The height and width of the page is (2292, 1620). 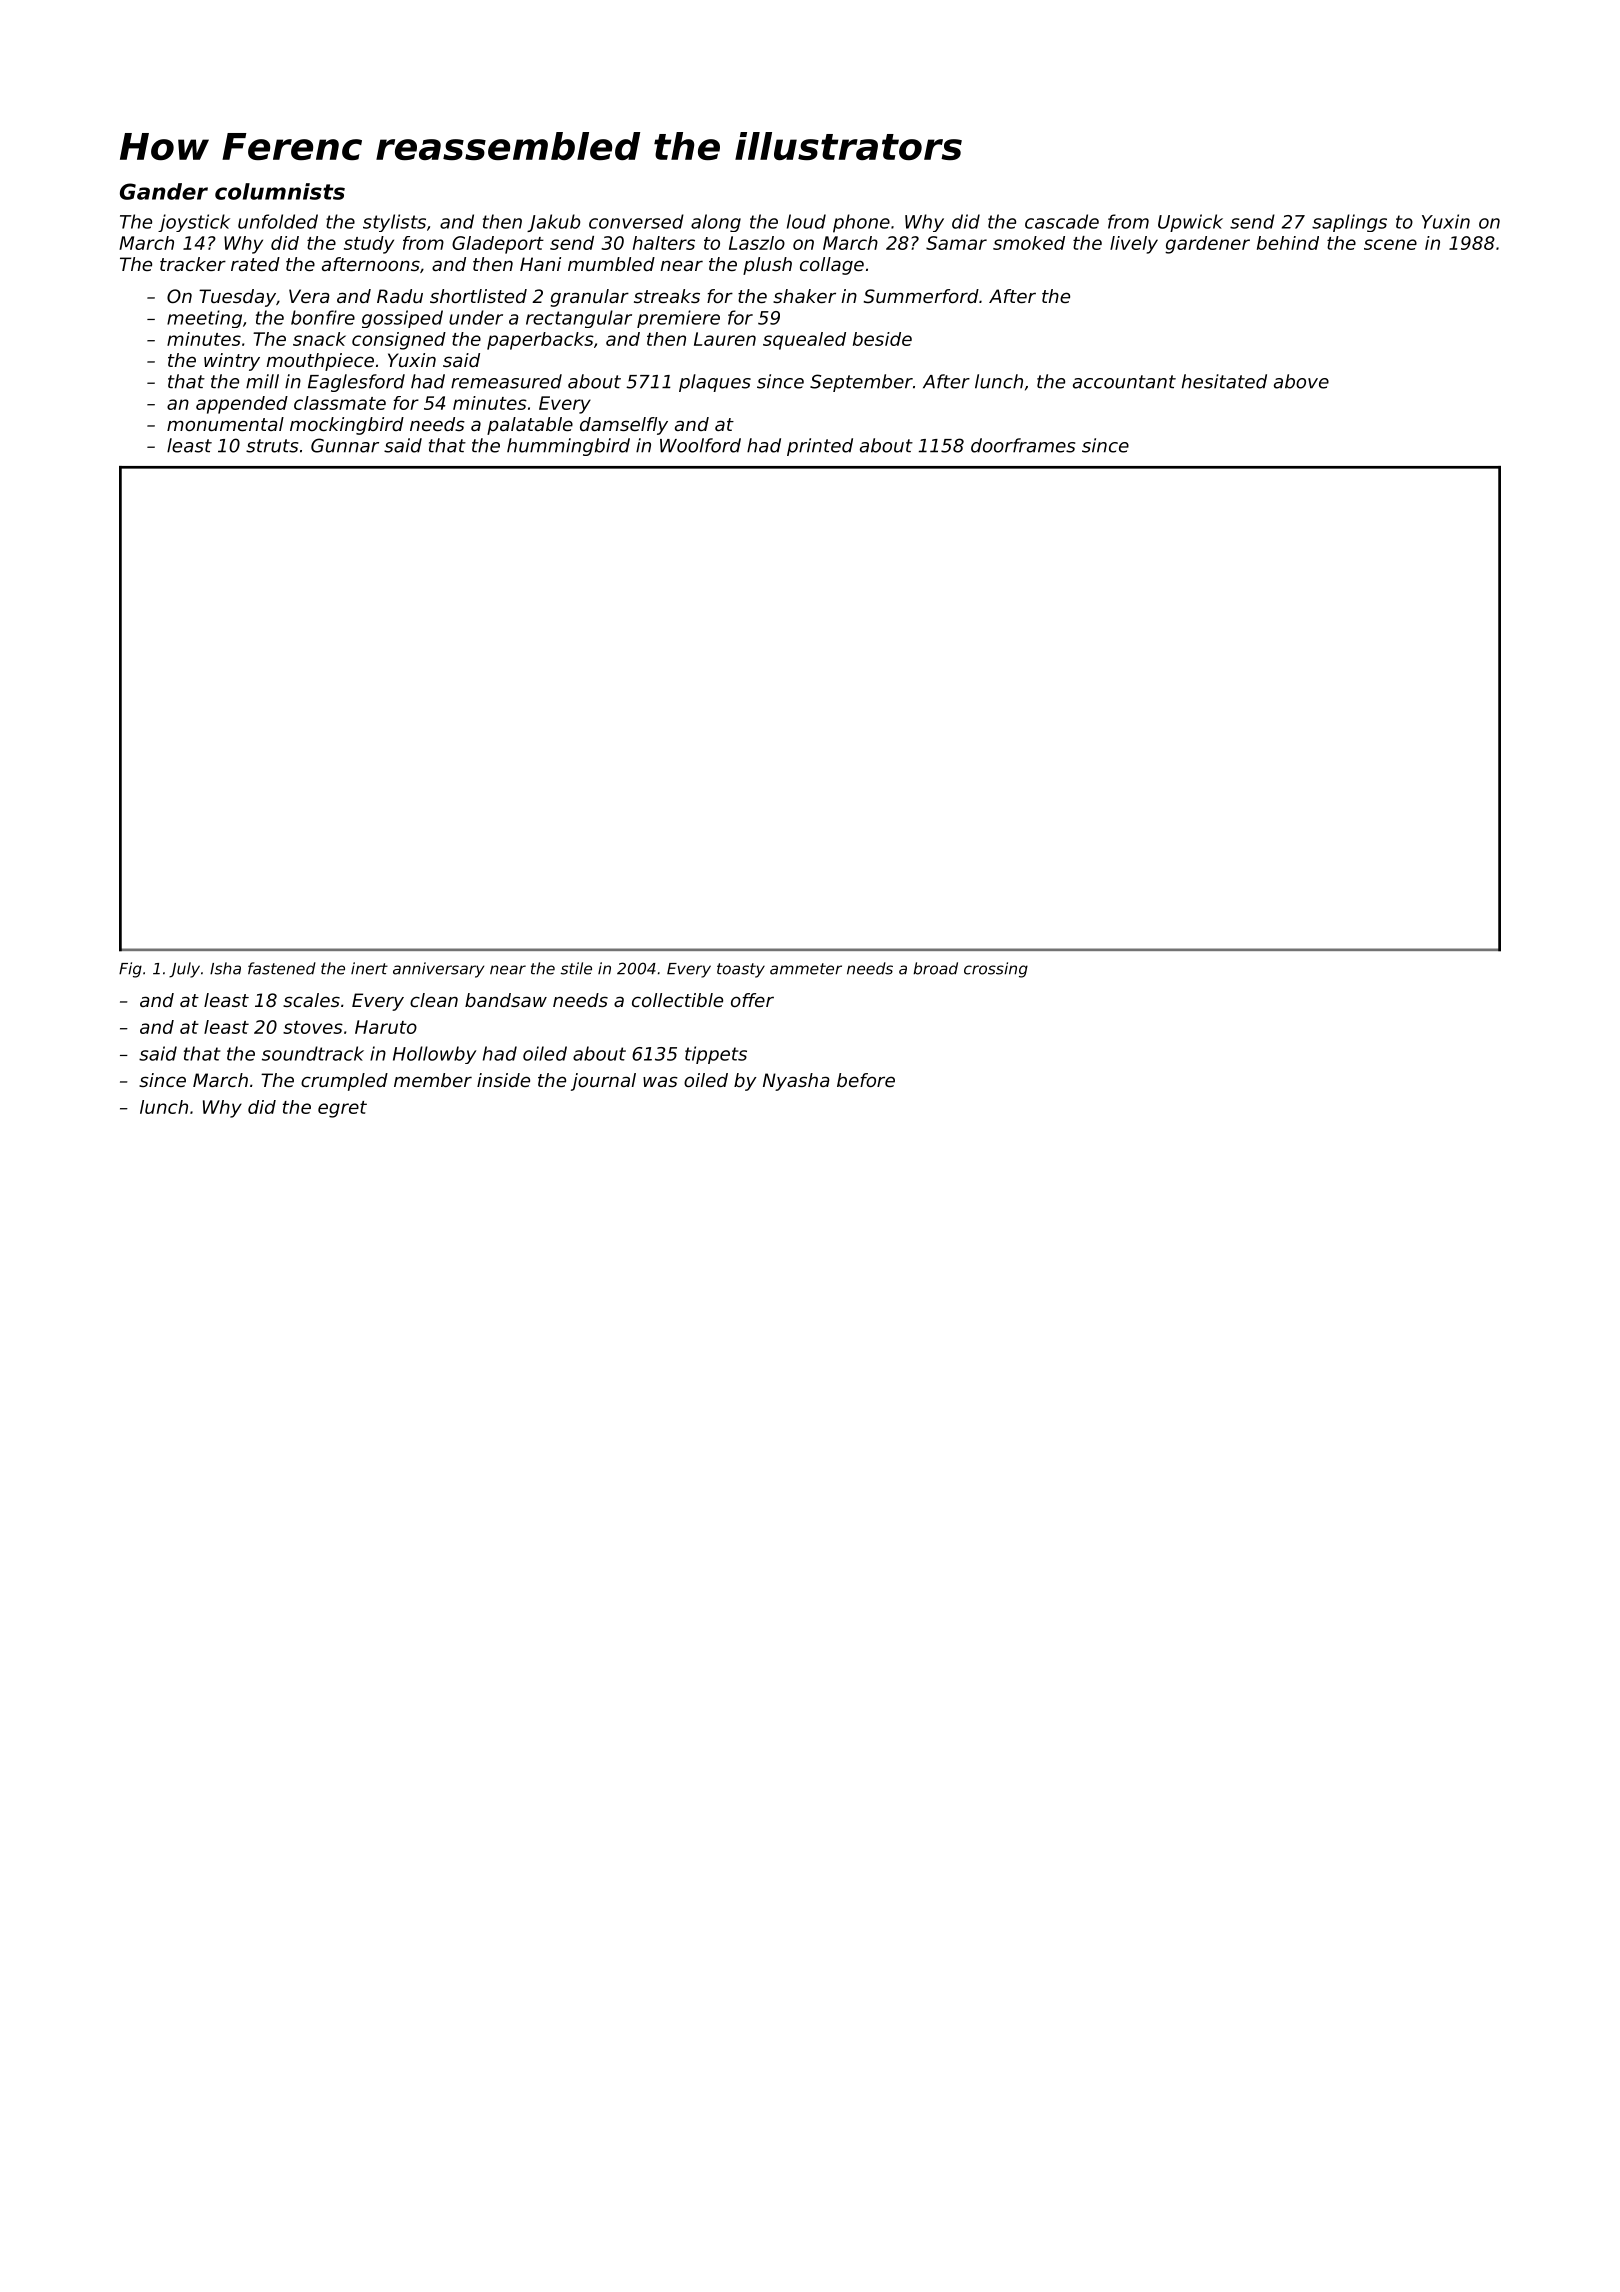 I want to click on crossing, so click(x=996, y=970).
